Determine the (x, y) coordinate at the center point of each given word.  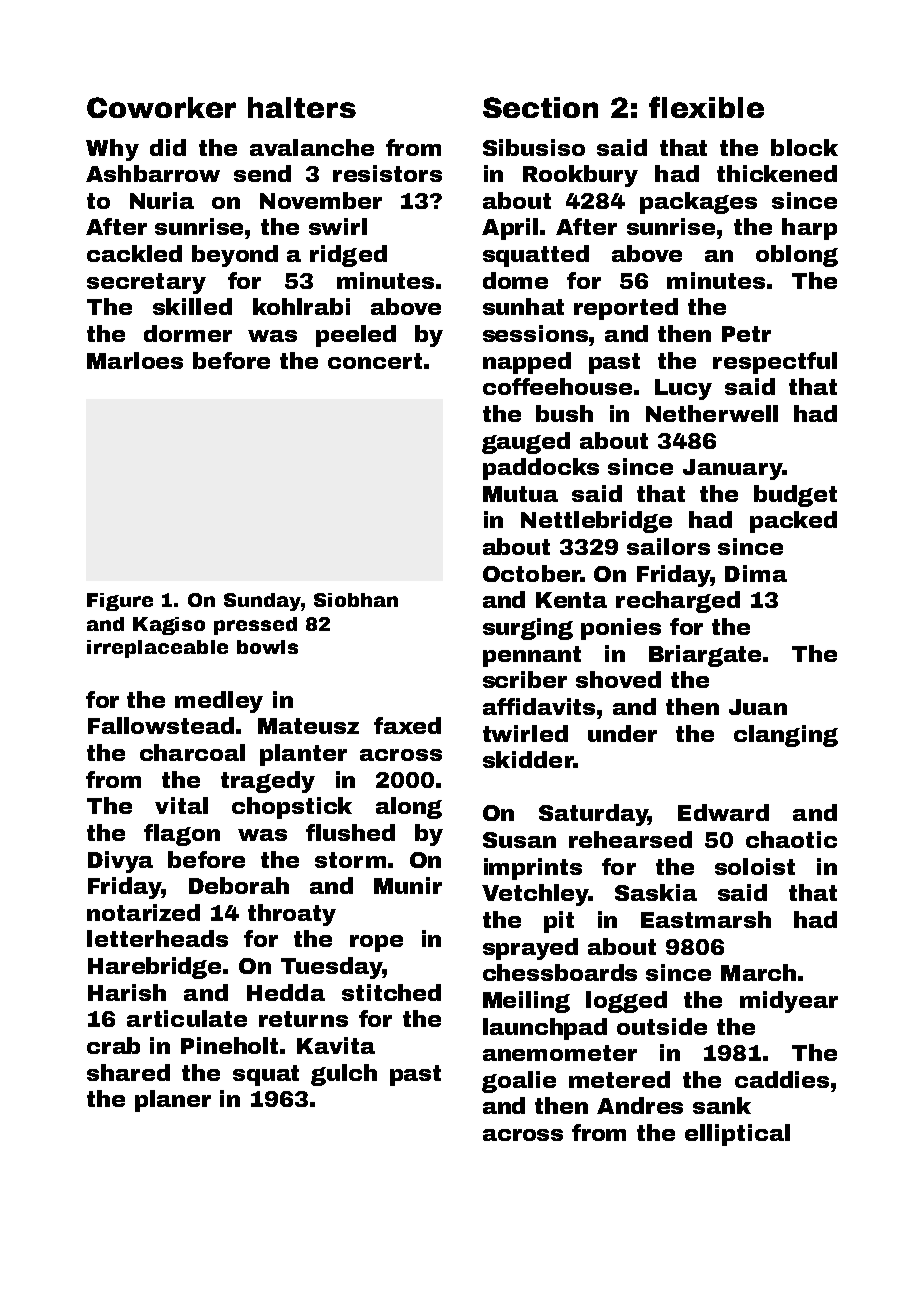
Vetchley (535, 895)
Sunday (262, 602)
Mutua (520, 494)
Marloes (135, 360)
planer (173, 1101)
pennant (532, 656)
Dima (756, 573)
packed (793, 522)
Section (540, 107)
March (758, 972)
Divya (120, 862)
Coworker (161, 107)
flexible (706, 107)
